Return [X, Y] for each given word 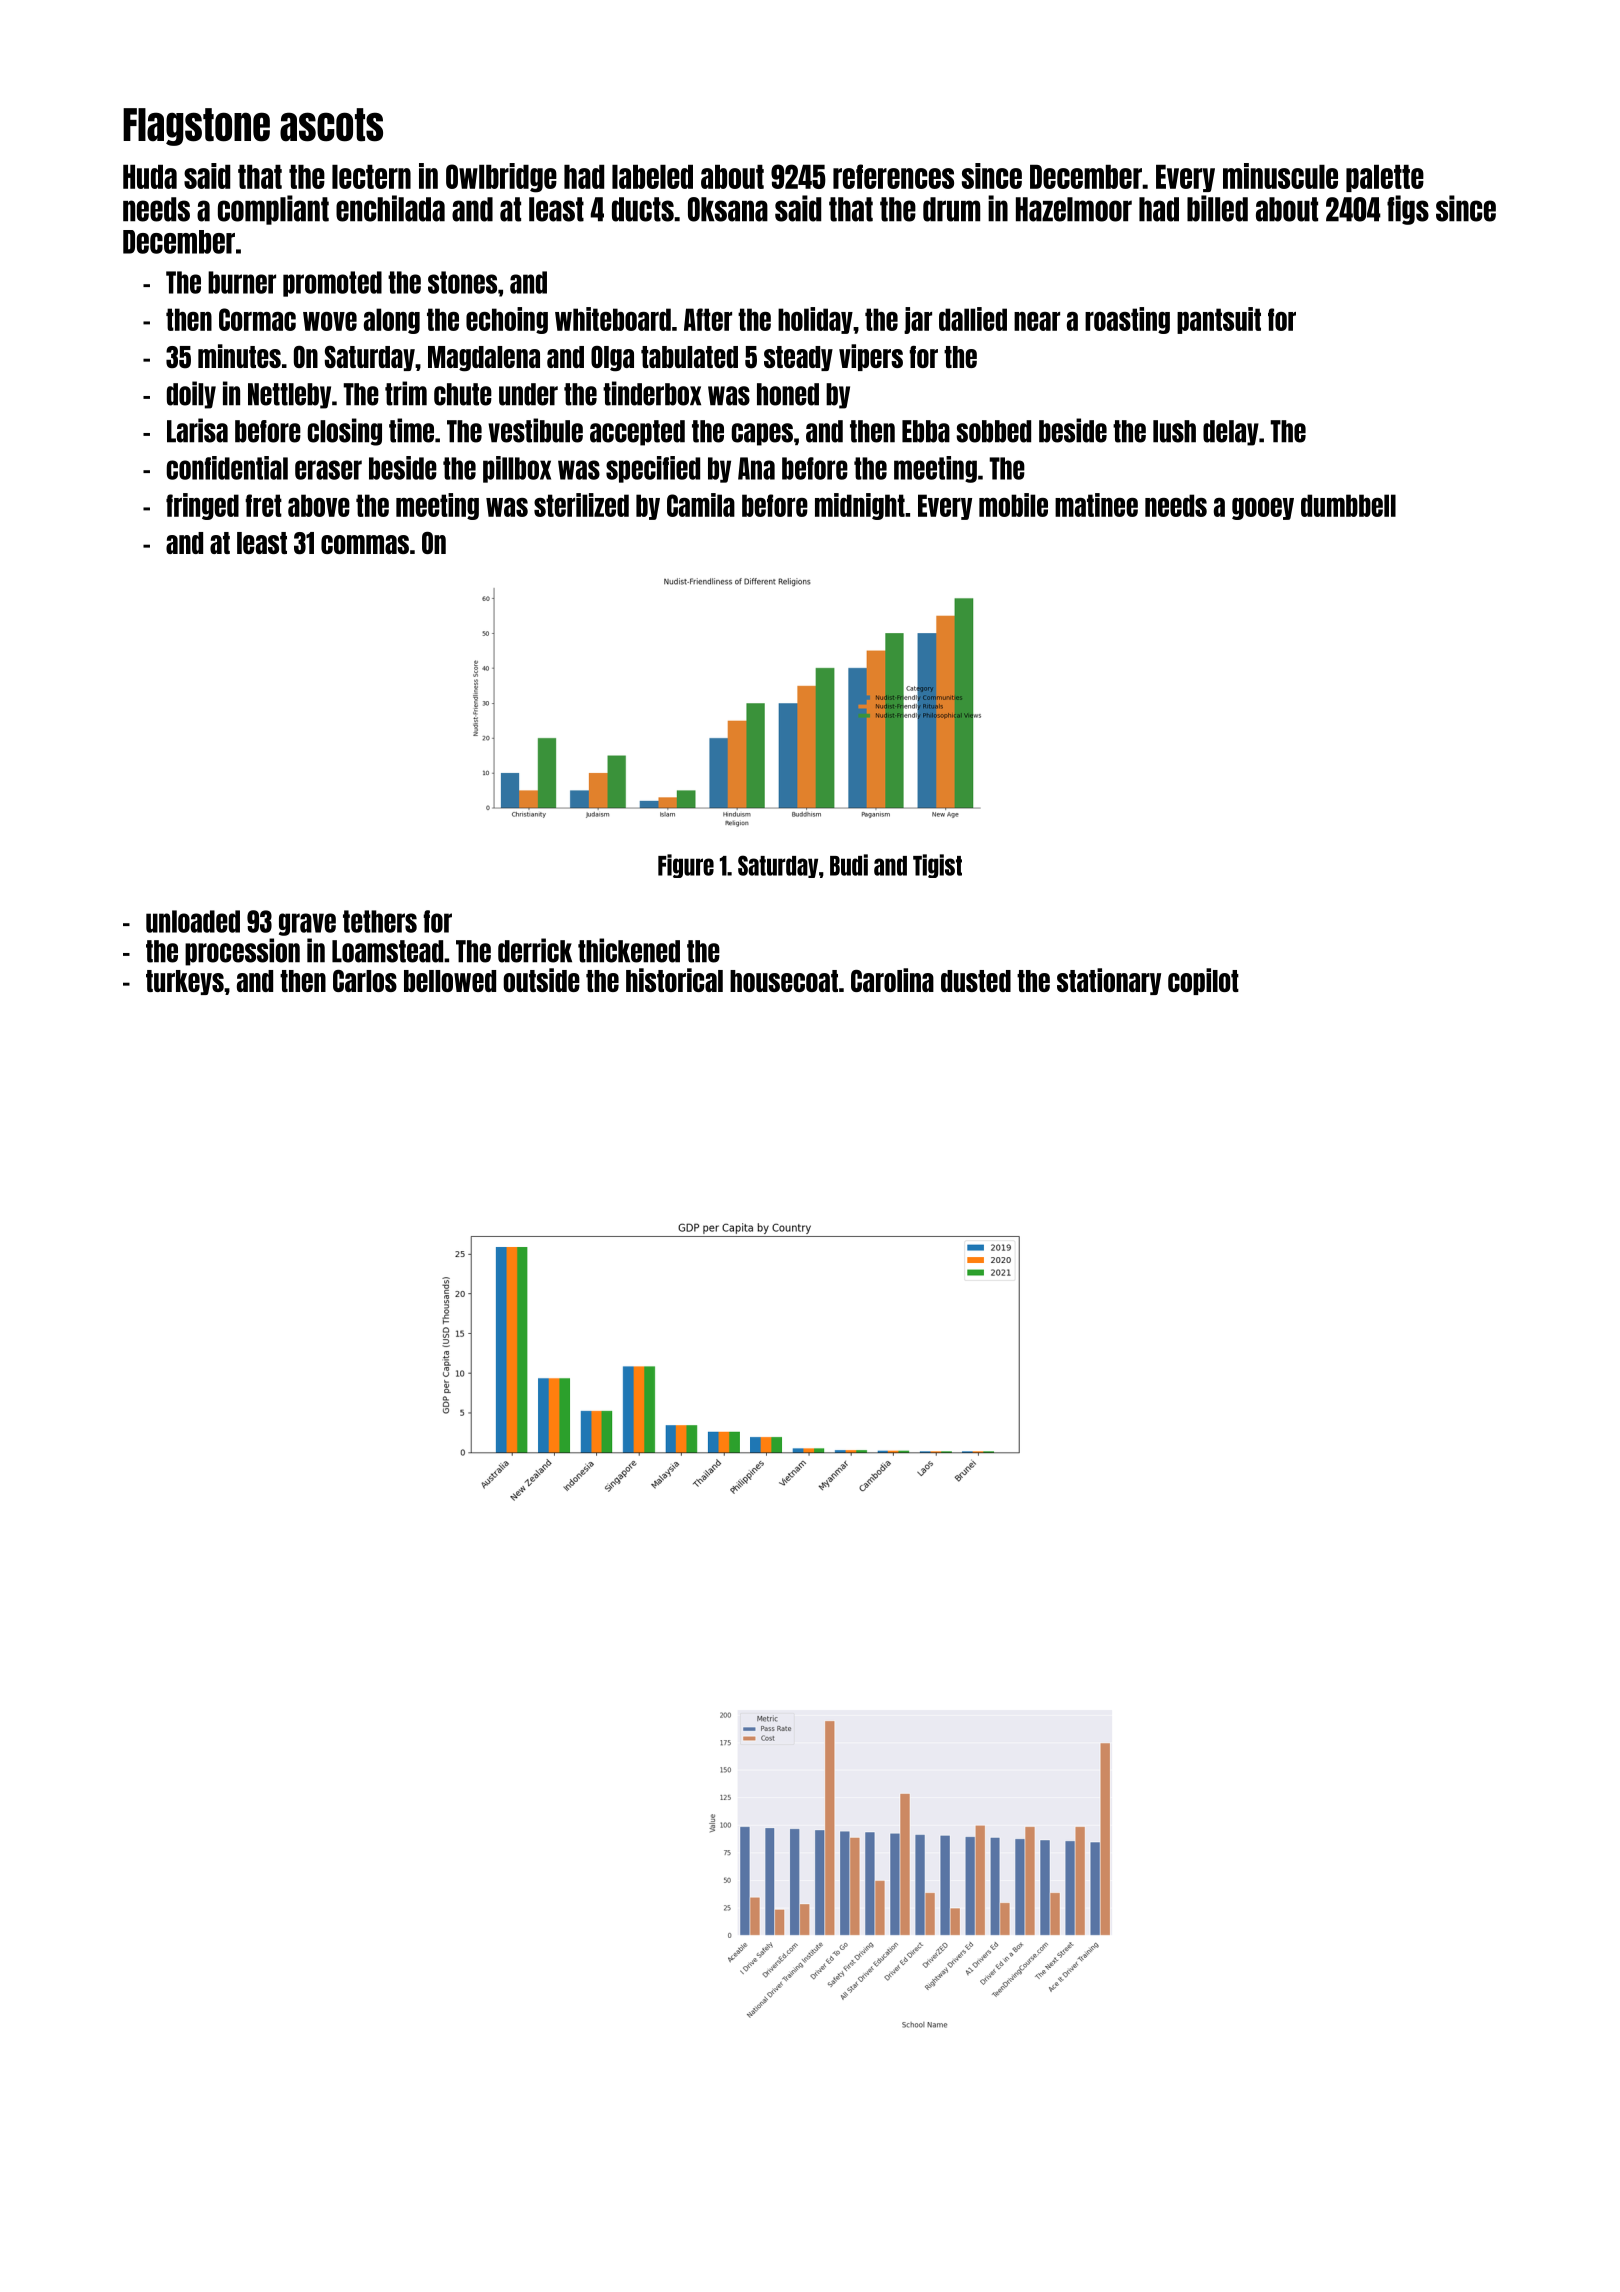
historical [674, 980]
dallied [973, 319]
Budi [849, 865]
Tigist [937, 866]
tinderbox [652, 393]
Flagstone [196, 127]
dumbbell [1348, 505]
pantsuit [1219, 320]
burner [242, 282]
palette [1385, 178]
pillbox [517, 469]
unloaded [193, 921]
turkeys [185, 982]
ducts [643, 209]
